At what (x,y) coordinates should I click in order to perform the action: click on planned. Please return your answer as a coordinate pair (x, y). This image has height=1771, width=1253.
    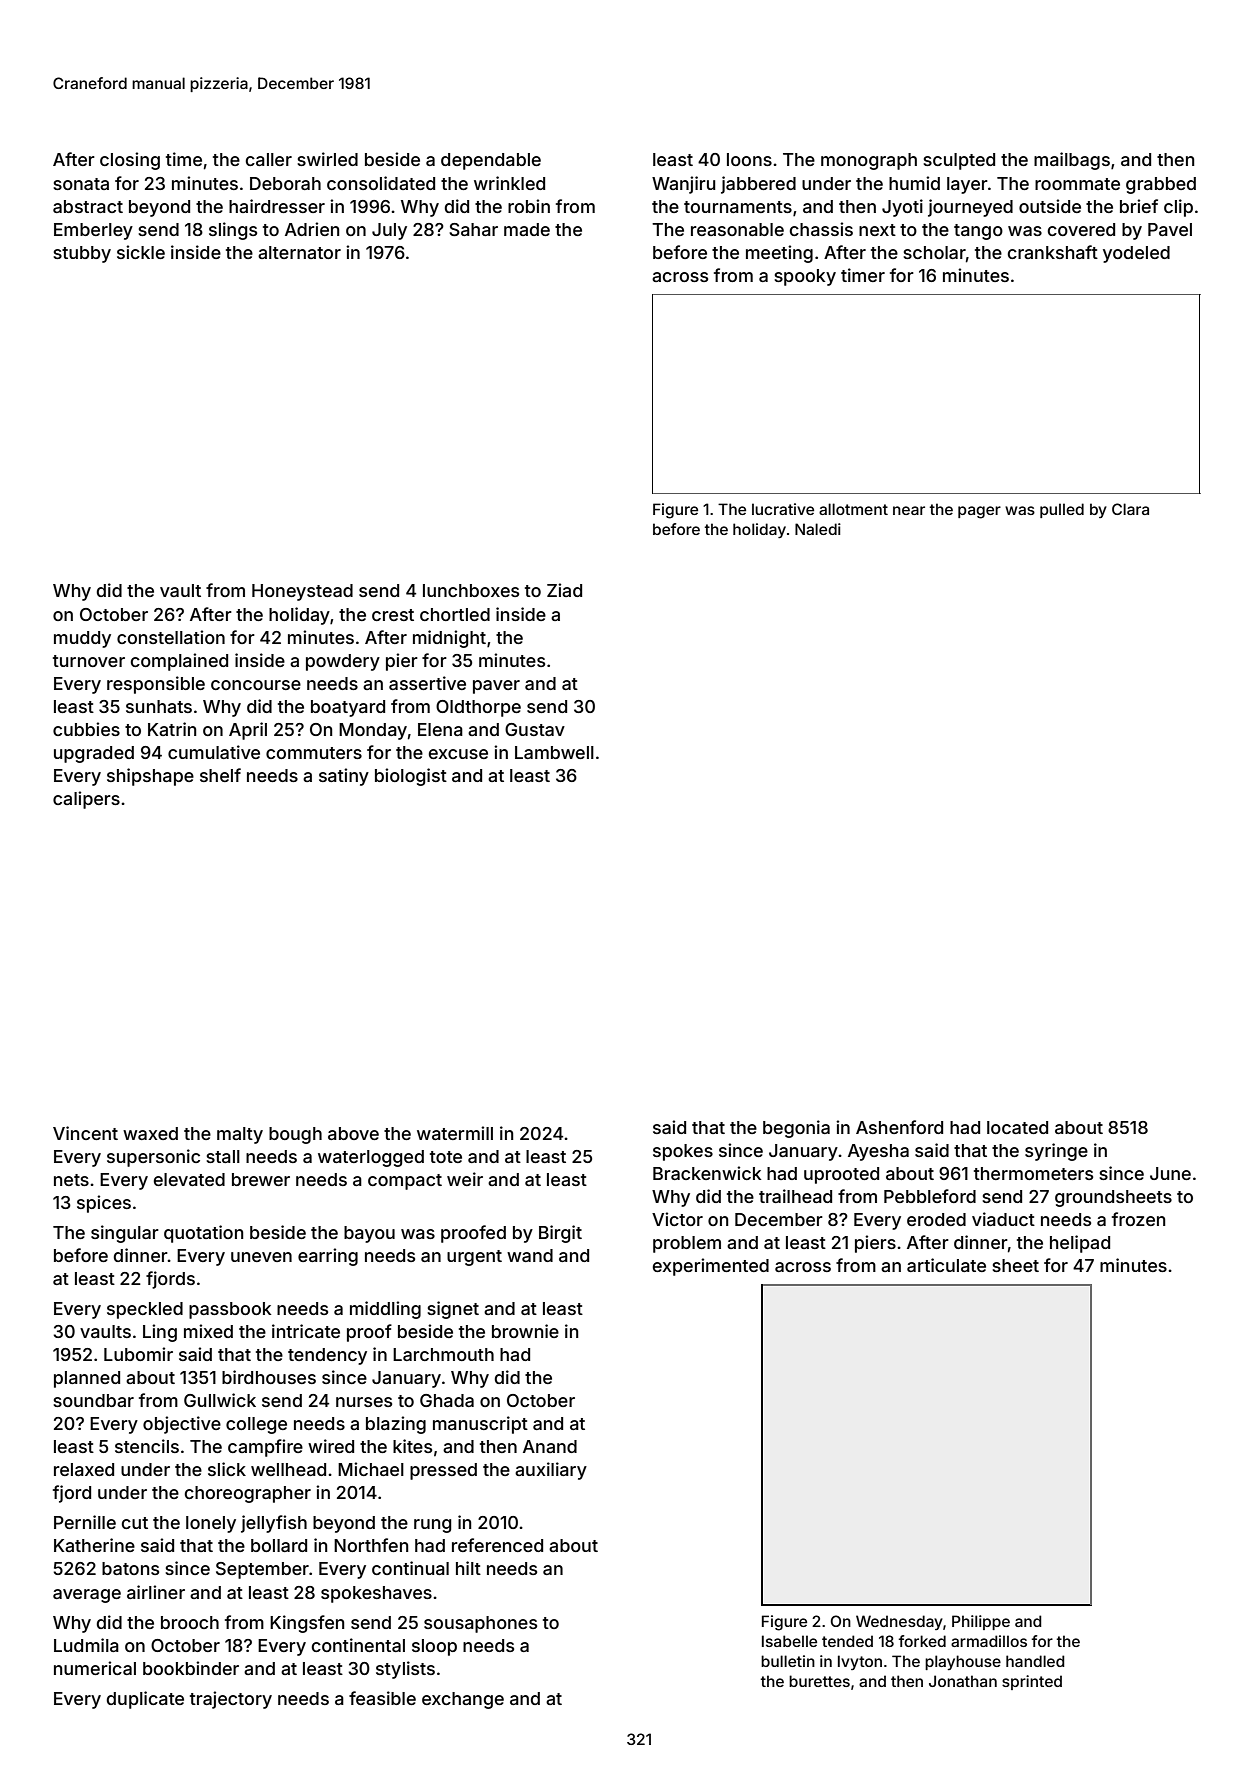
    Looking at the image, I should click on (87, 1379).
